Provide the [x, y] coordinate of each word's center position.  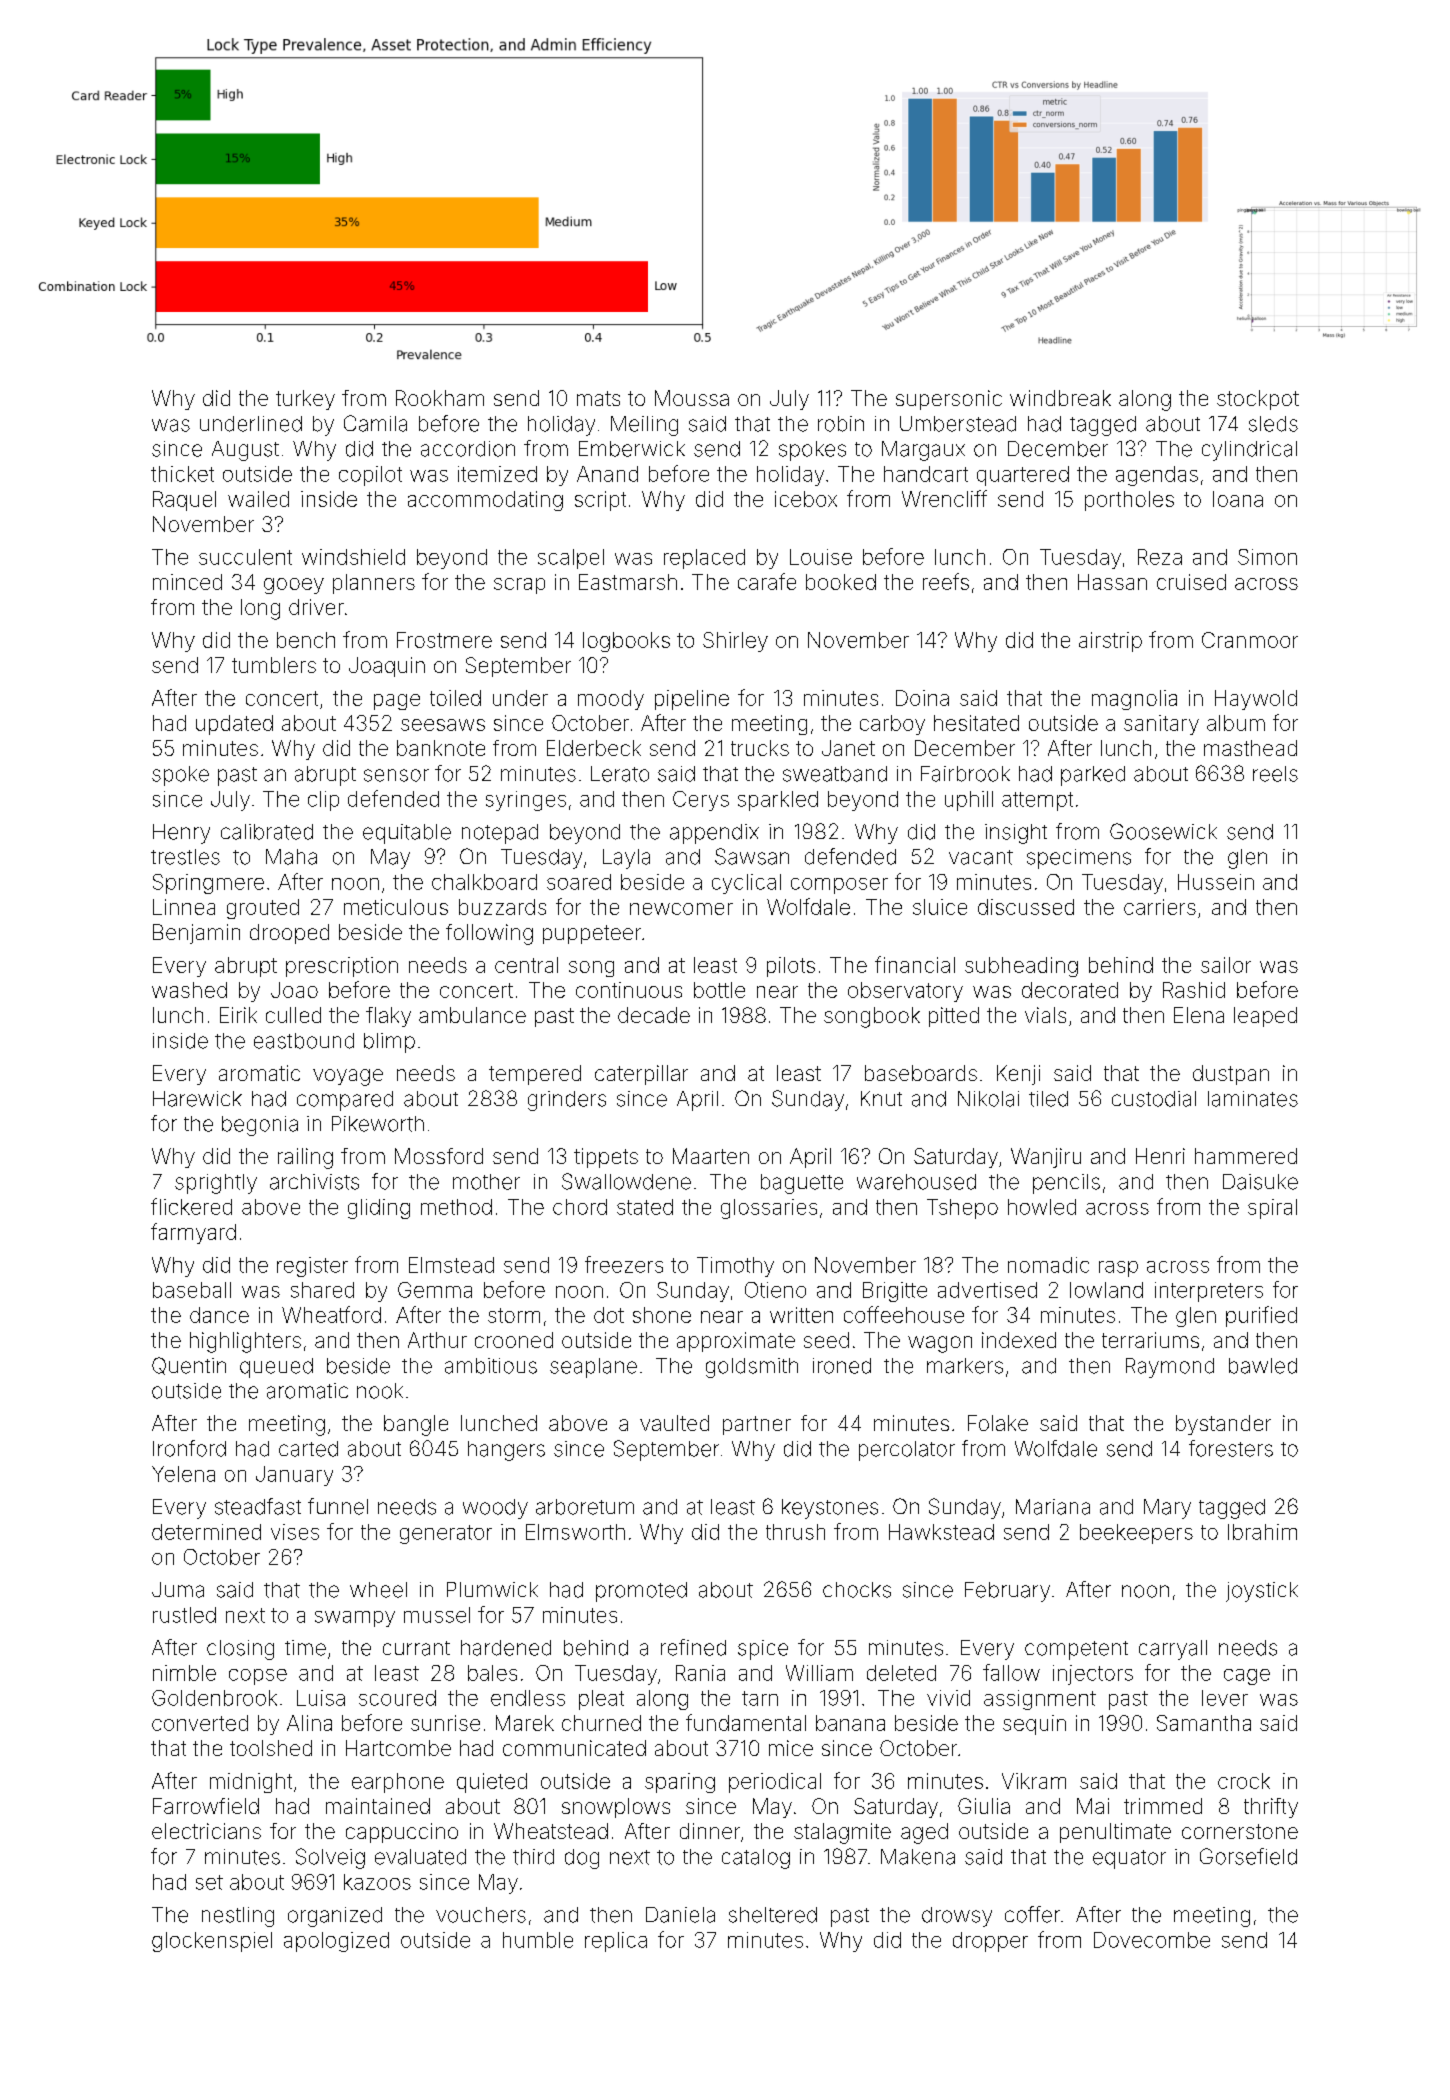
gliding [379, 1209]
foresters [1231, 1448]
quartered [1023, 476]
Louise [821, 557]
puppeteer [592, 934]
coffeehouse [904, 1314]
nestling [238, 1917]
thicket [182, 474]
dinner [710, 1831]
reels [1275, 774]
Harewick [197, 1099]
